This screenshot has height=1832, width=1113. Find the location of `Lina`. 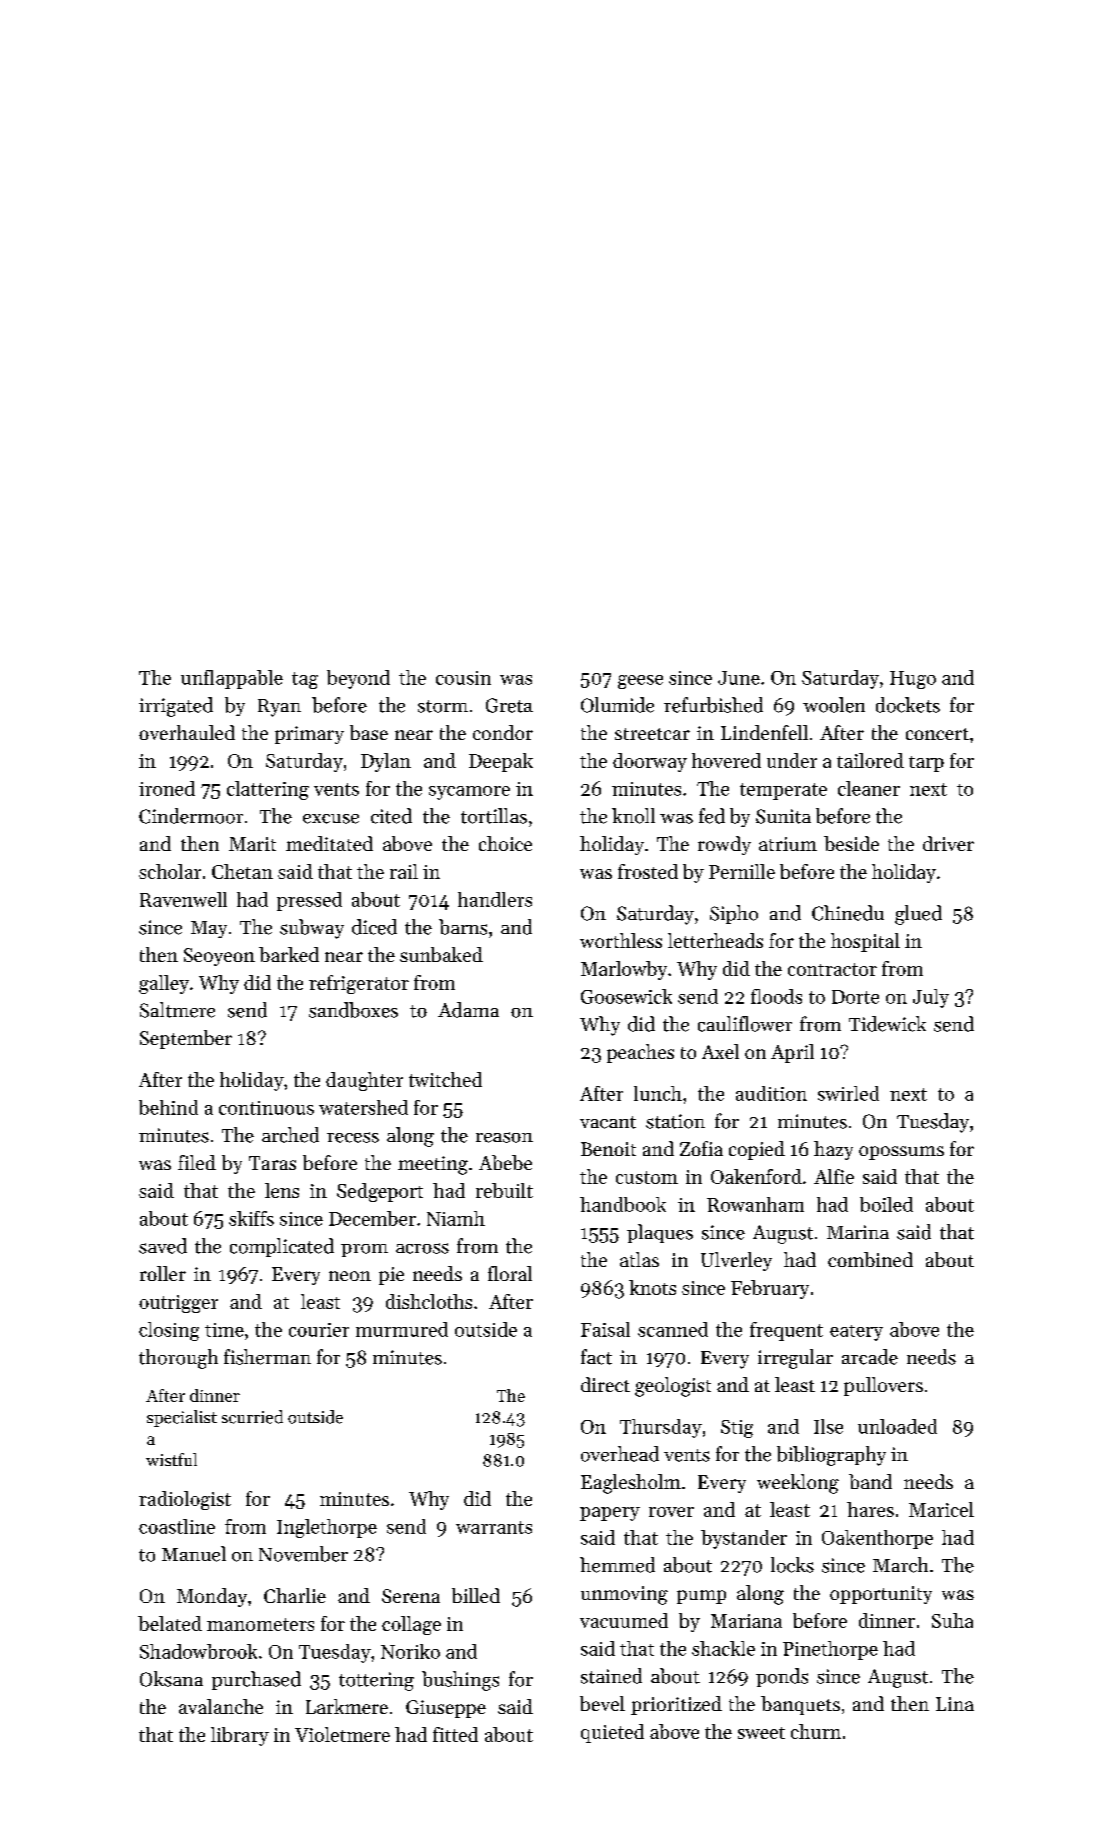

Lina is located at coordinates (955, 1704).
